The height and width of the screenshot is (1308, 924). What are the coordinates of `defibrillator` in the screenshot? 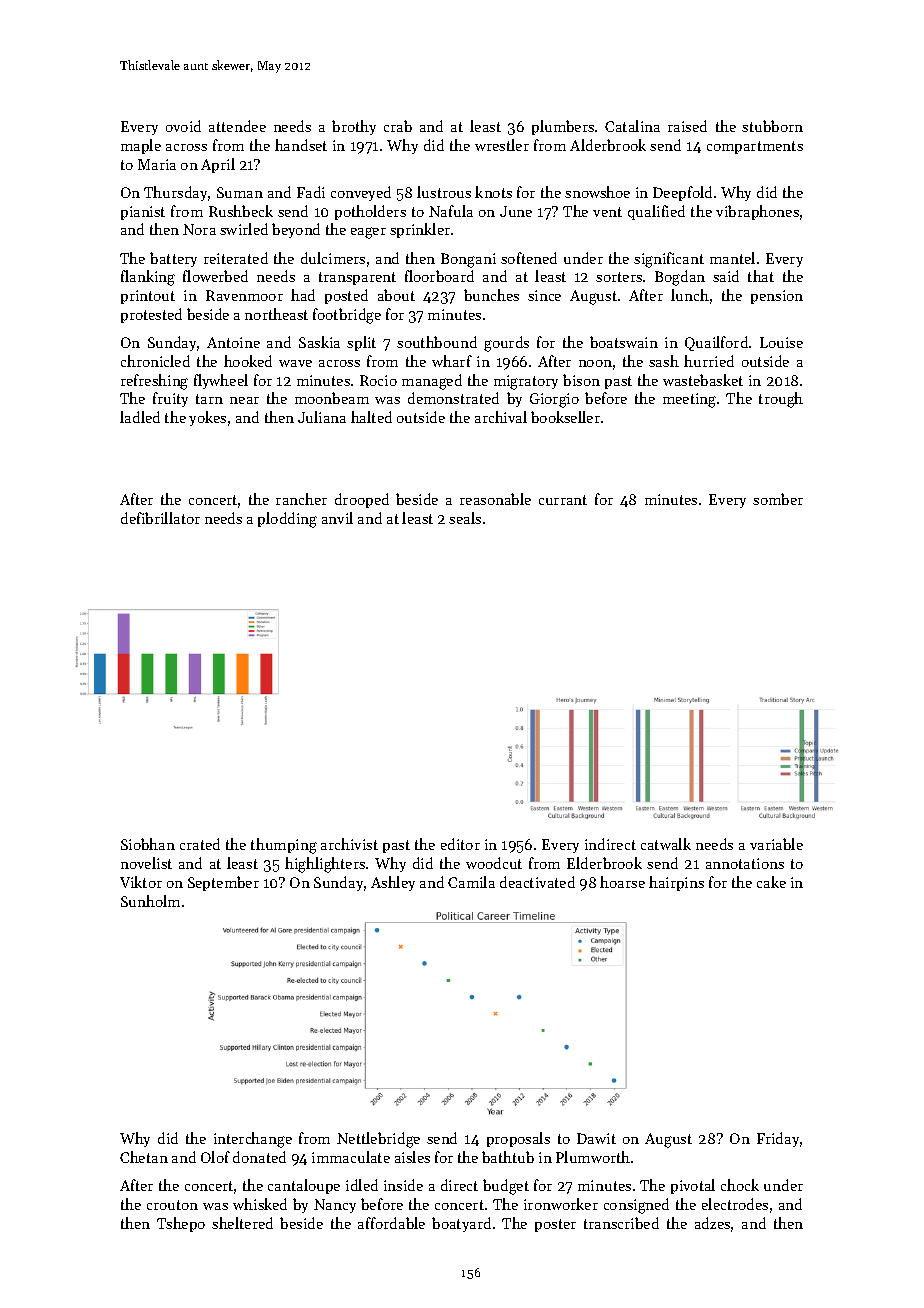 It's located at (160, 518).
